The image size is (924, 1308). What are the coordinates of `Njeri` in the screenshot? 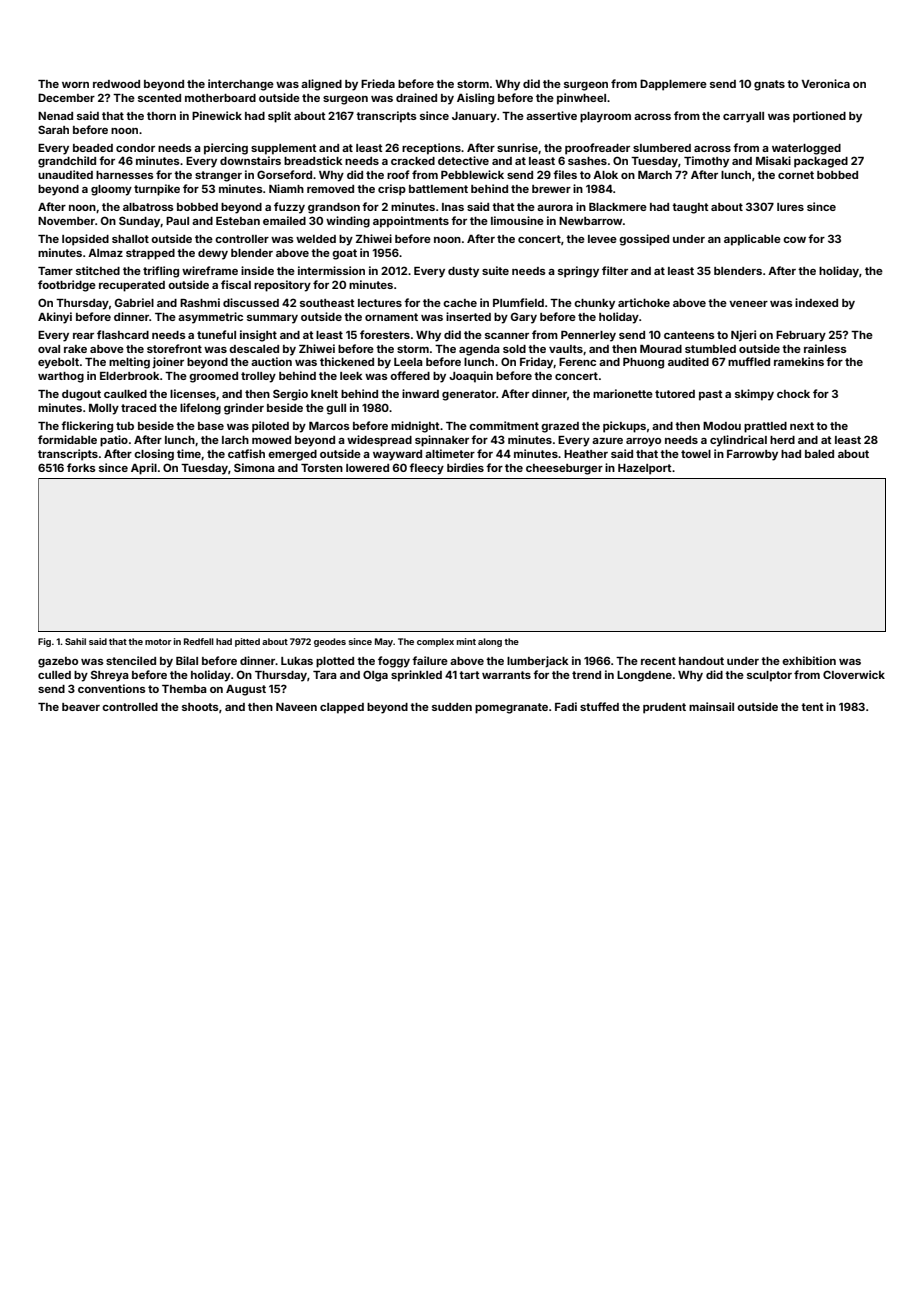 It's located at (743, 336).
